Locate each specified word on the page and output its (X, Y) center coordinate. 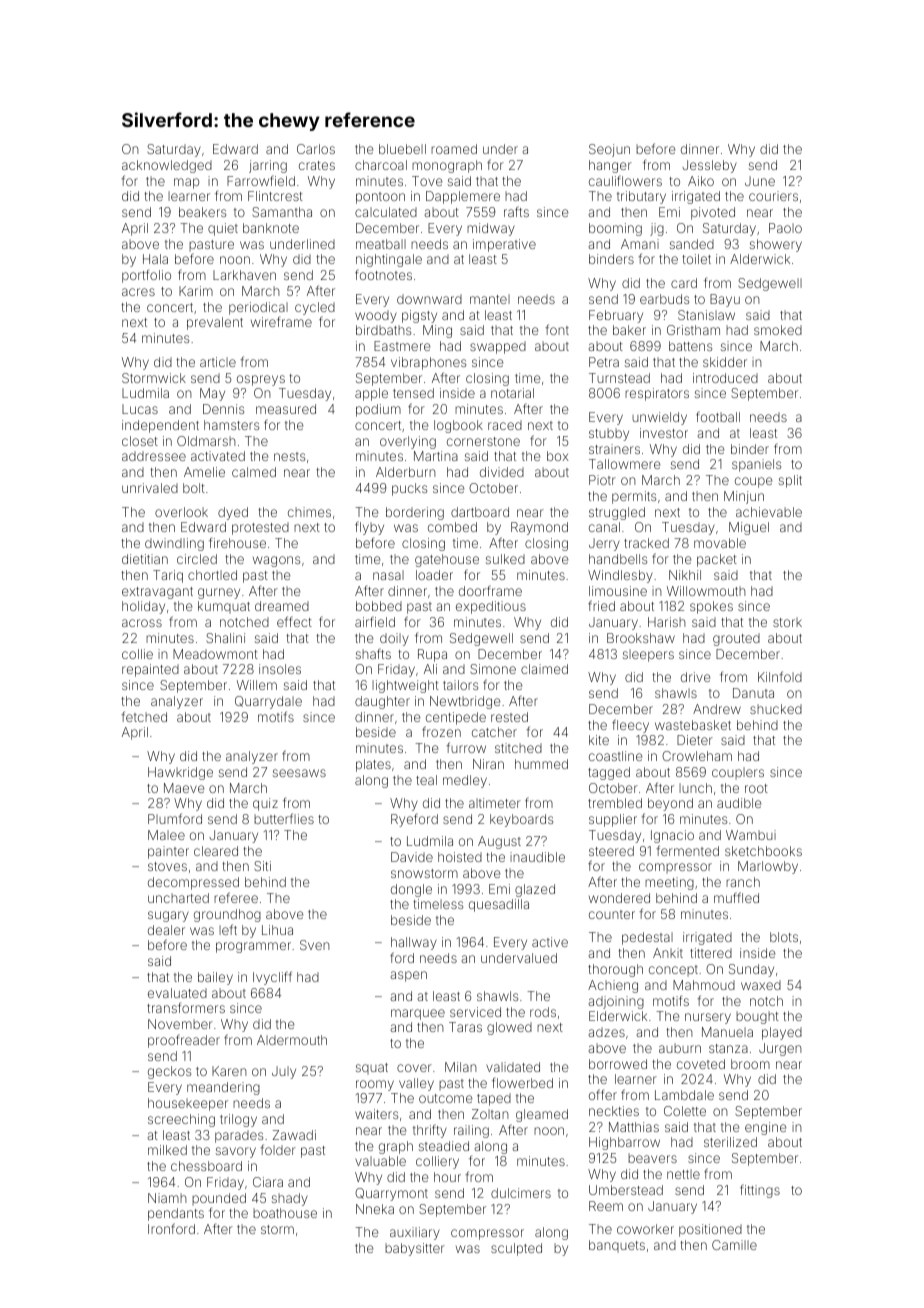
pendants (176, 1214)
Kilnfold (780, 676)
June (760, 181)
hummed (541, 764)
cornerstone (483, 441)
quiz (265, 804)
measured (286, 409)
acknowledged (167, 166)
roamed (454, 149)
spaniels (756, 465)
